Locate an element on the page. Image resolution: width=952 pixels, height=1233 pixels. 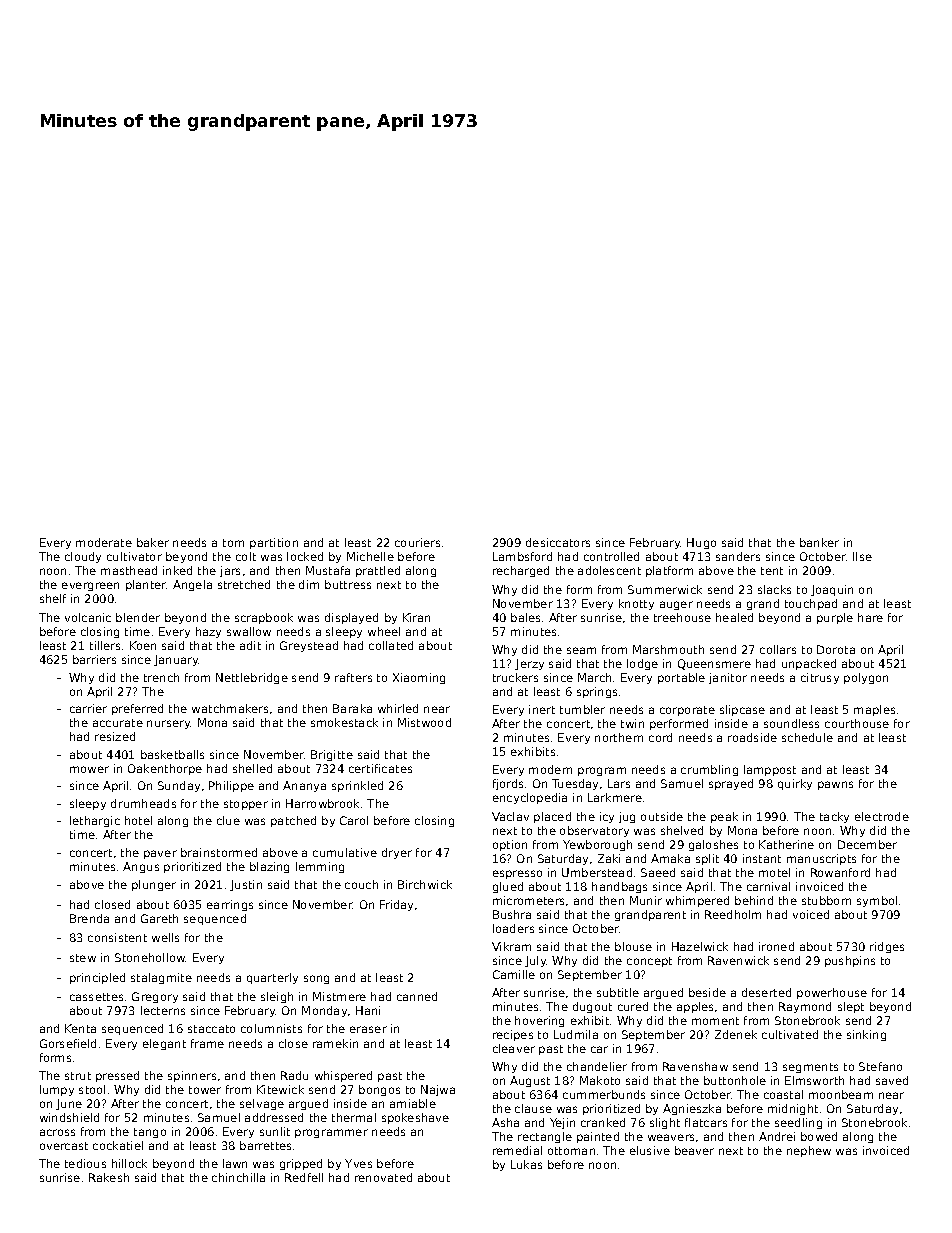
sunlit is located at coordinates (275, 1131).
